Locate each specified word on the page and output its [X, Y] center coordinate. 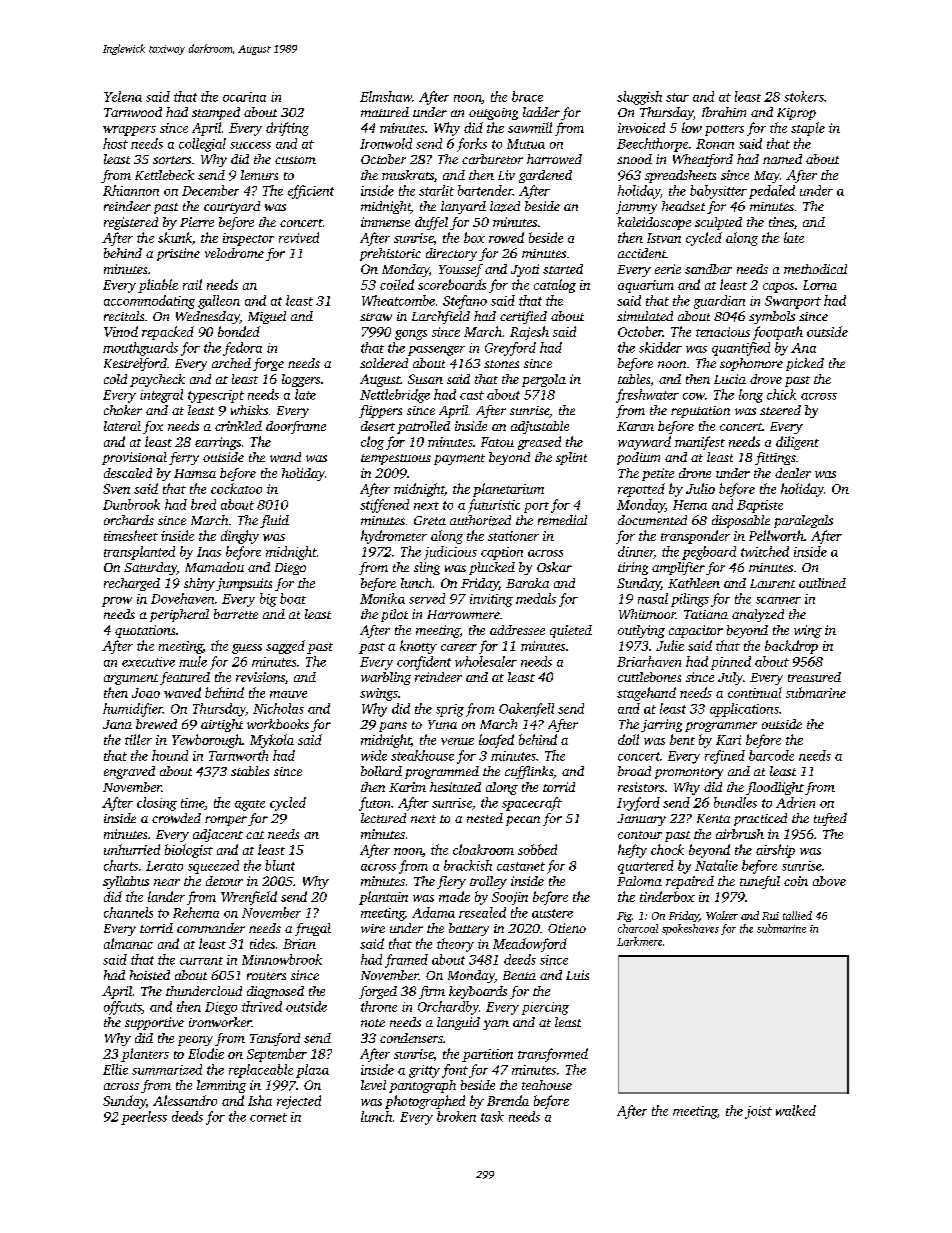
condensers [411, 1038]
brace [527, 96]
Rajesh [529, 333]
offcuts [123, 1008]
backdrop [791, 647]
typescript [216, 396]
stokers [804, 96]
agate [250, 805]
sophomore [751, 364]
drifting [287, 129]
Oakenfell [526, 710]
